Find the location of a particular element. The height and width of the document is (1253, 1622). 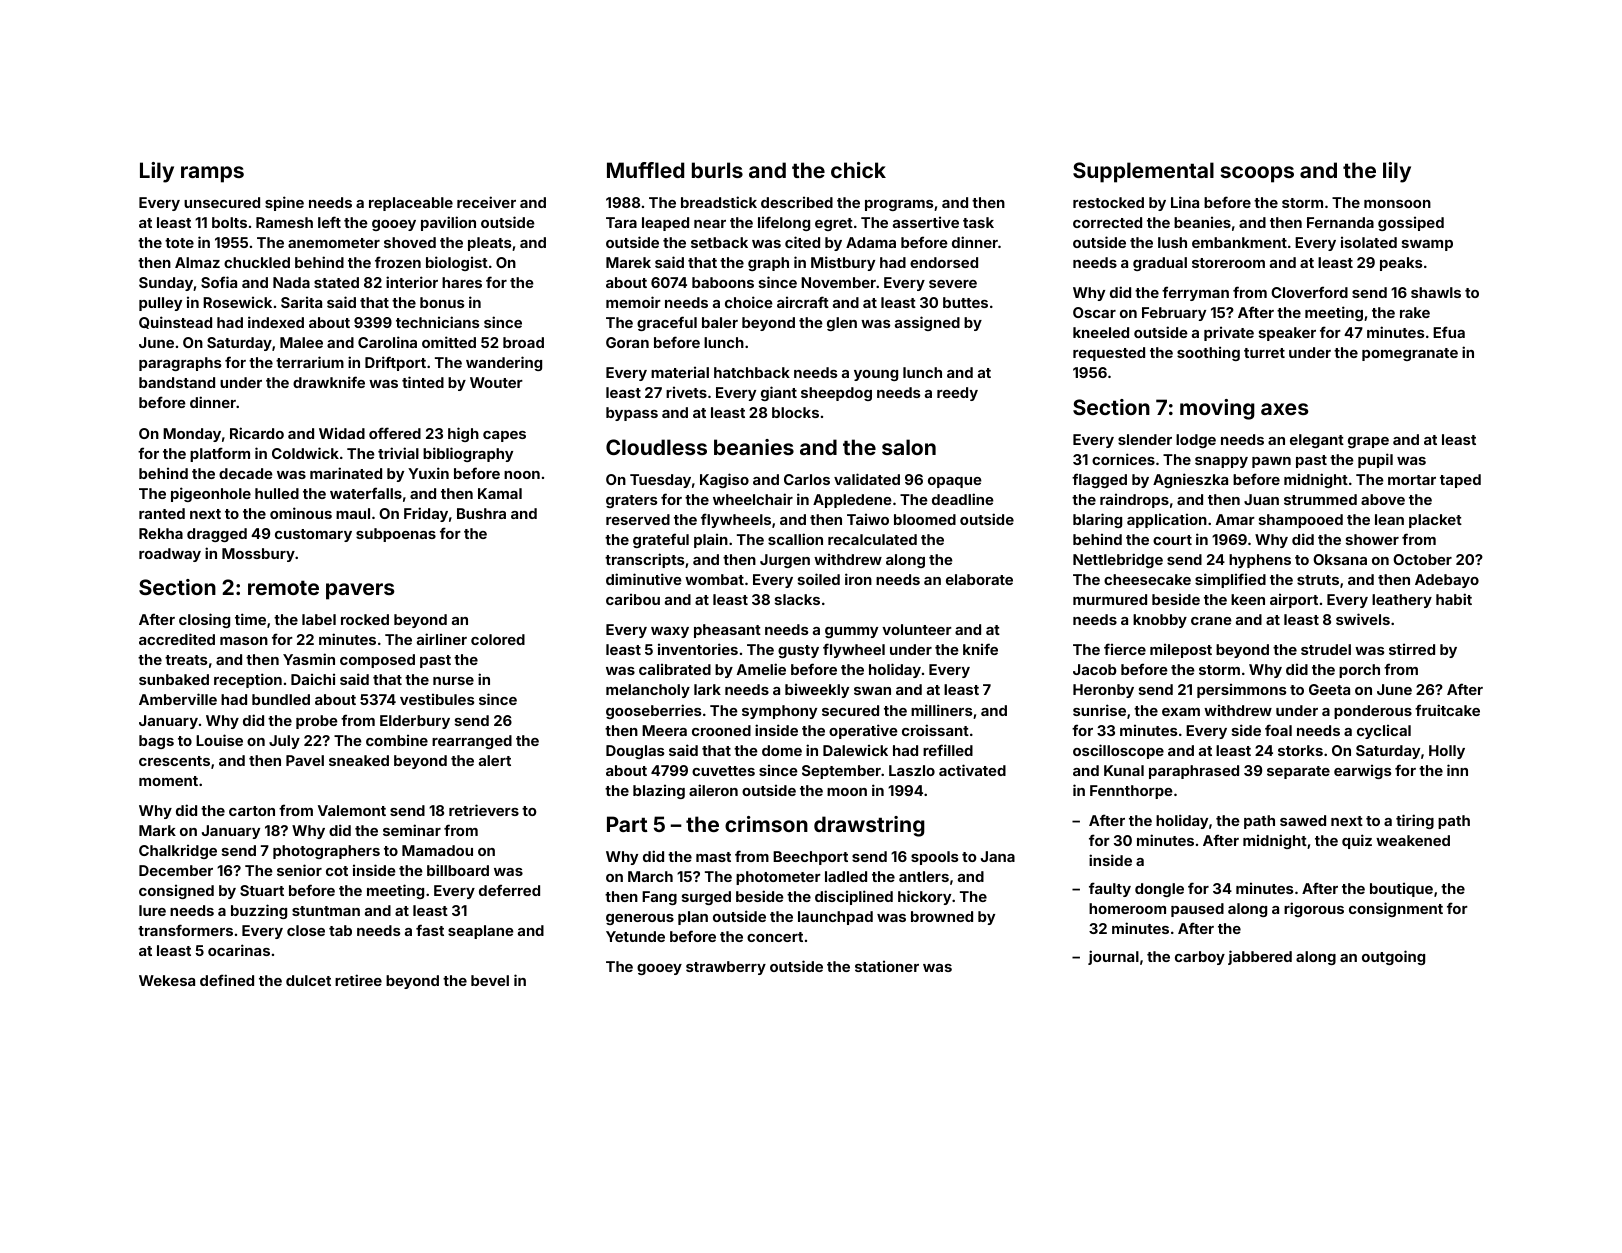

burls is located at coordinates (717, 170).
